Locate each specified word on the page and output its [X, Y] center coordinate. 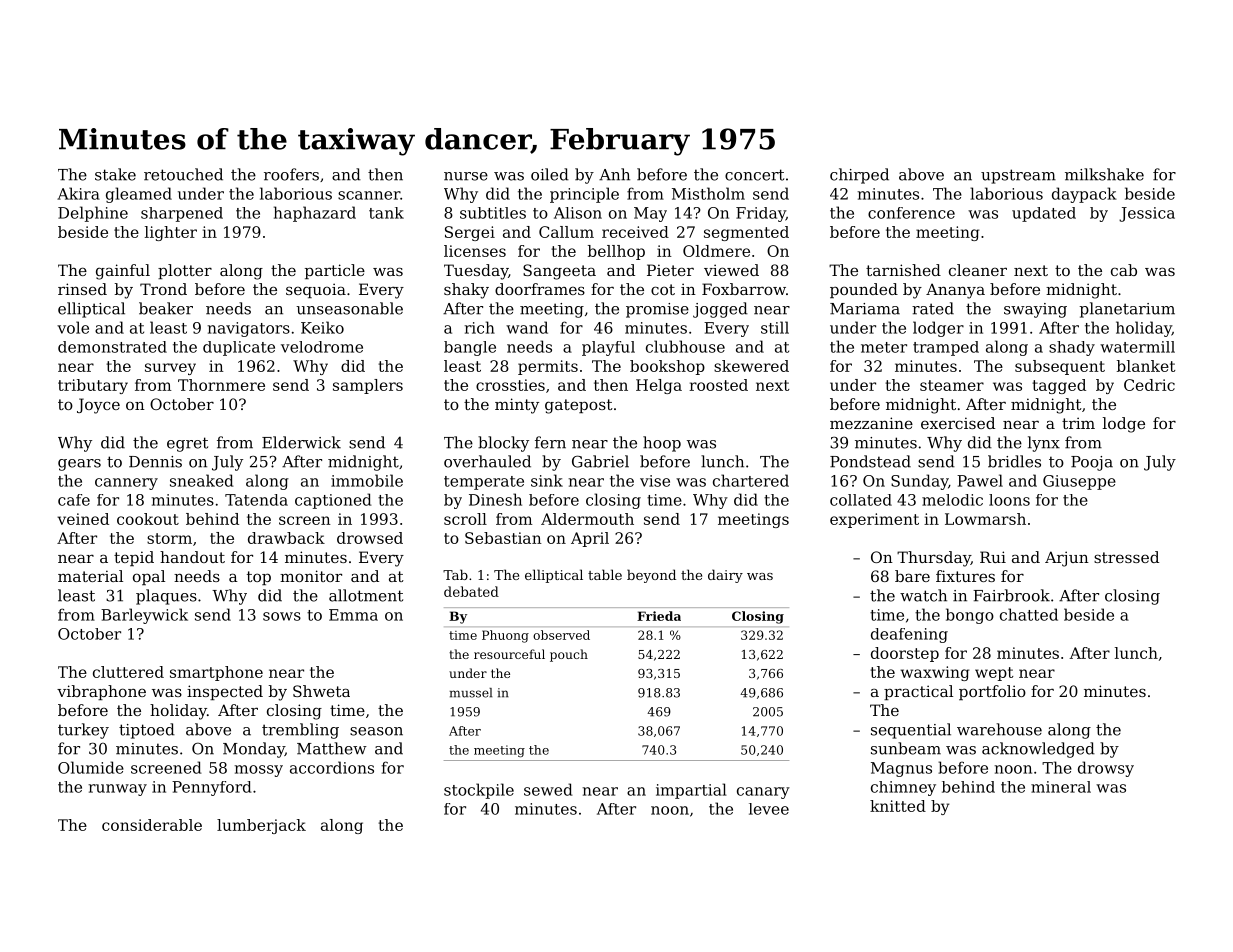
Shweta [321, 691]
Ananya [955, 291]
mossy [258, 771]
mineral [1061, 787]
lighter [171, 233]
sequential [911, 731]
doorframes [540, 289]
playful [608, 348]
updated [1044, 214]
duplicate [239, 348]
